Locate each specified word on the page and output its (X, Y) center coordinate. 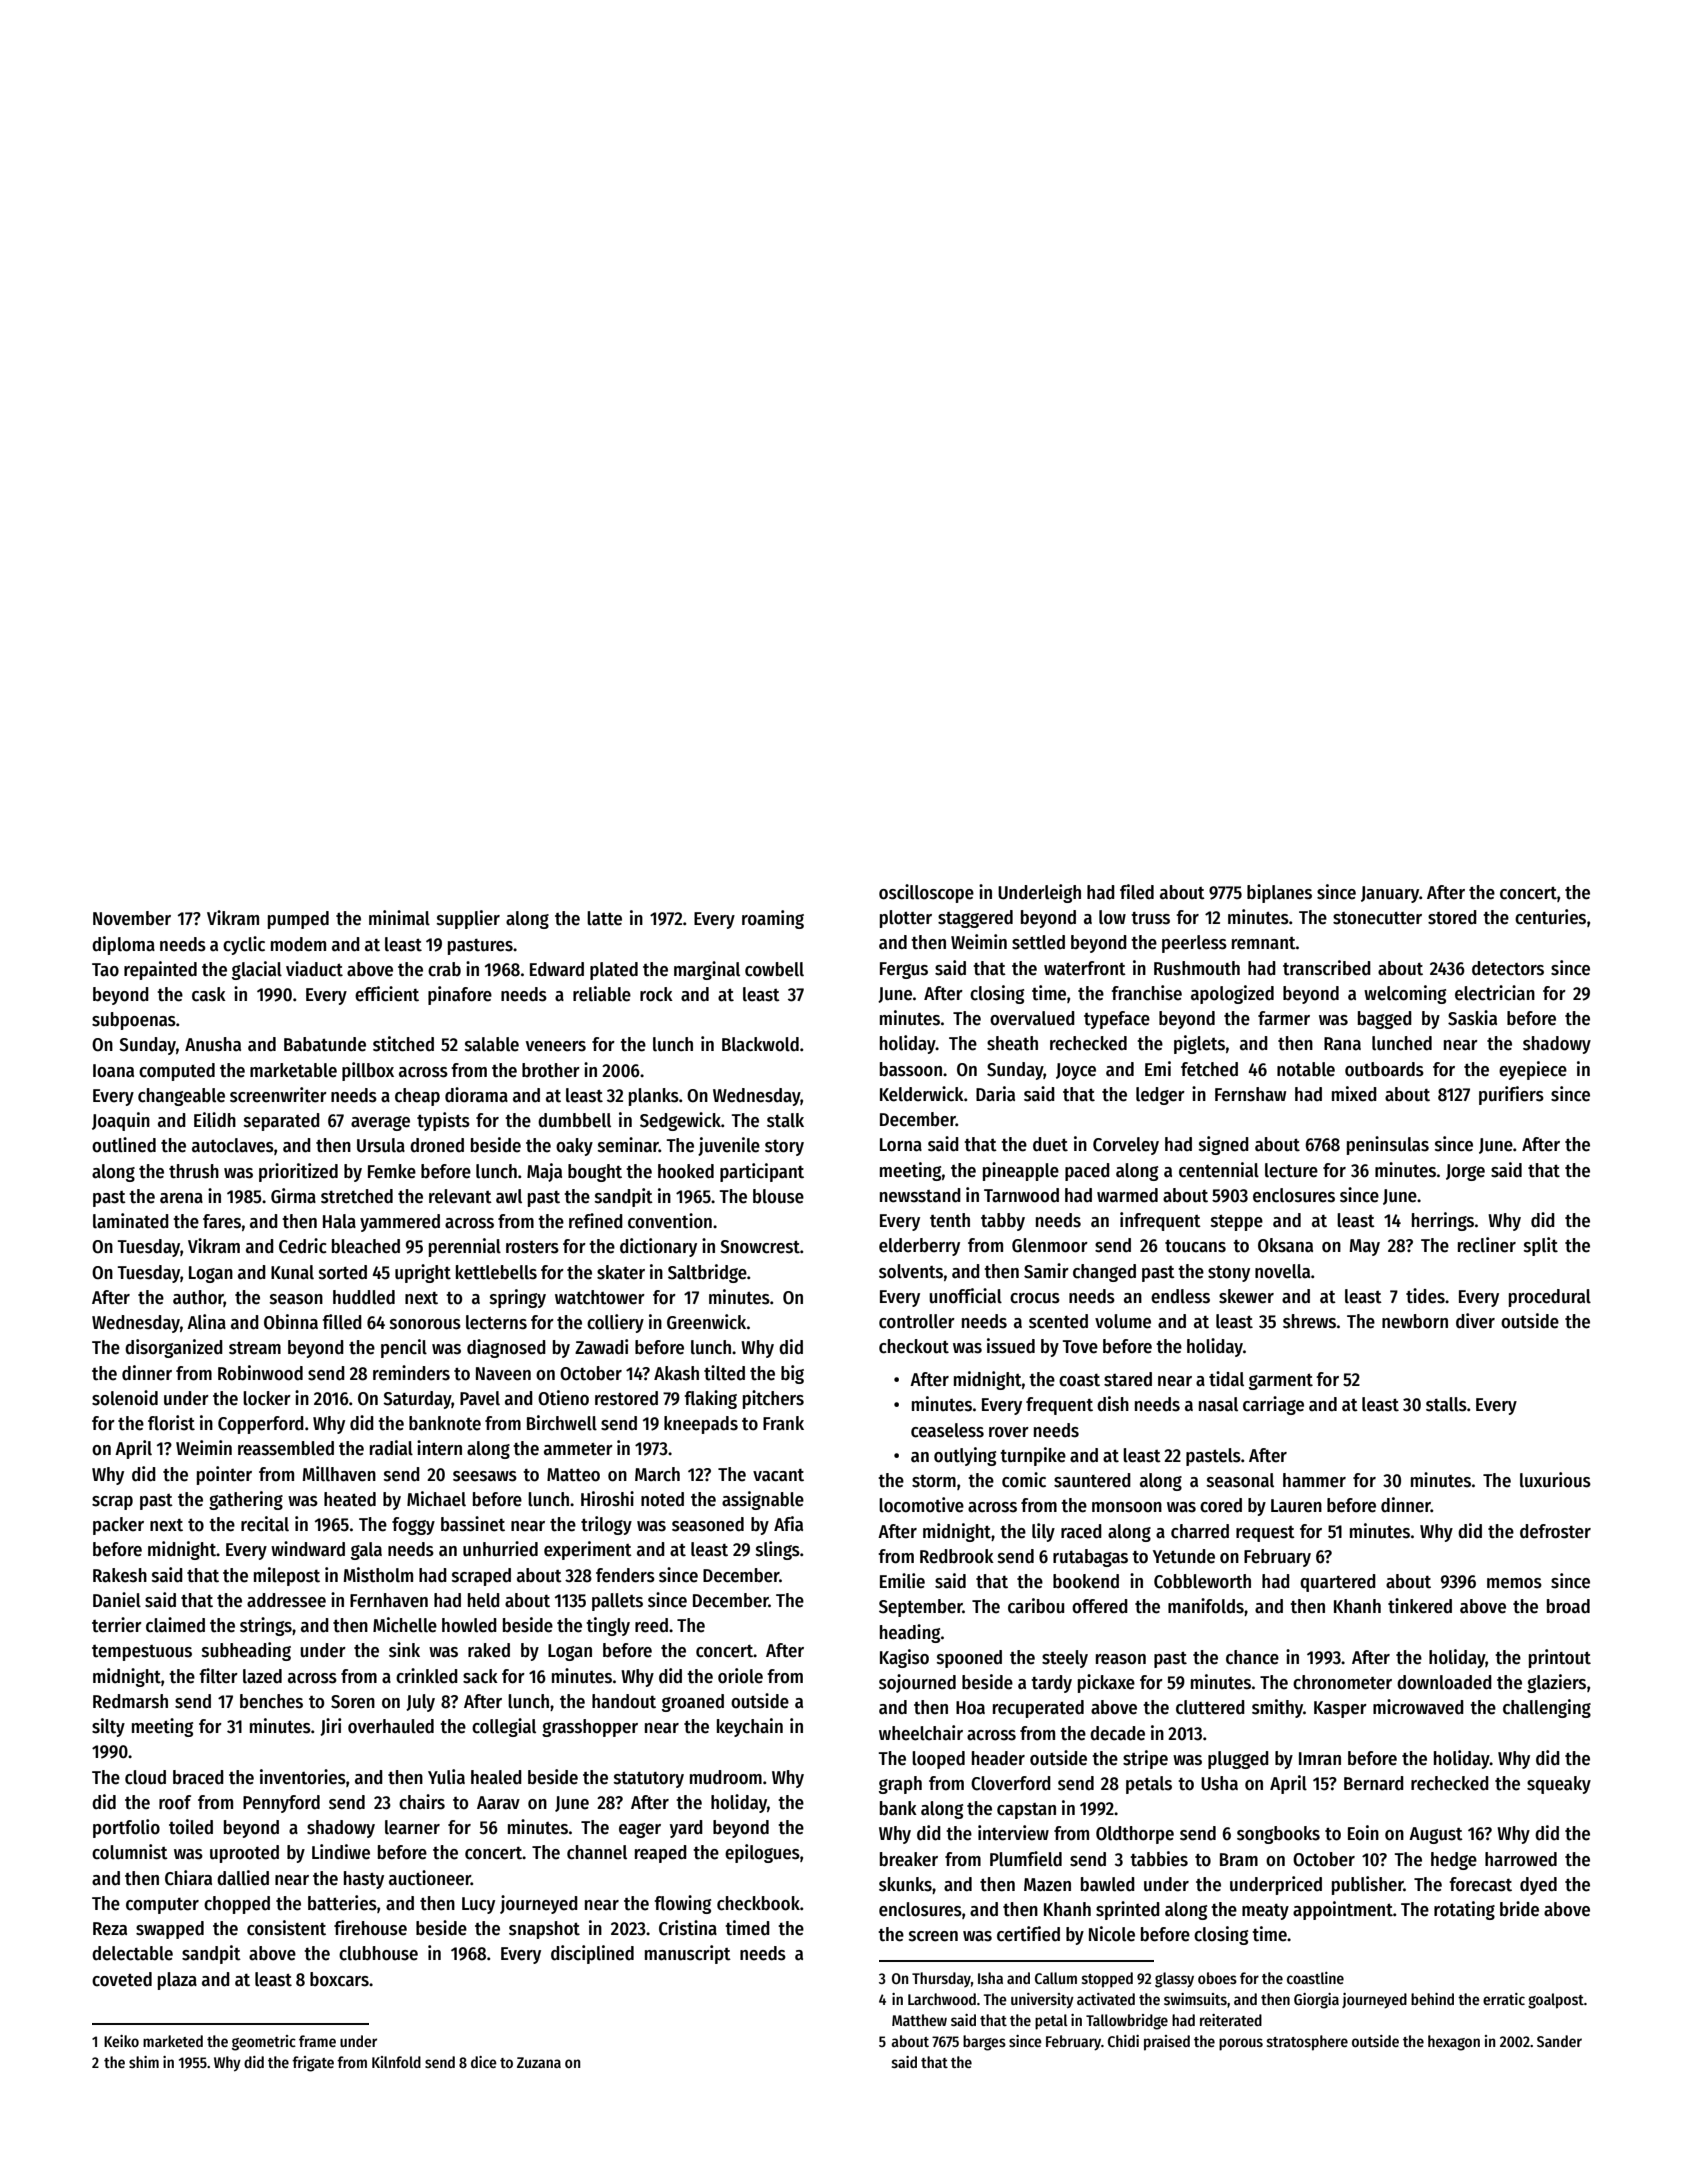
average (380, 1123)
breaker (909, 1859)
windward (308, 1549)
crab (444, 969)
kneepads (701, 1425)
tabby (1003, 1222)
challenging (1547, 1708)
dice (484, 2062)
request (1265, 1534)
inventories (303, 1777)
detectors (1508, 968)
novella (1282, 1271)
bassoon (911, 1069)
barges (984, 2043)
